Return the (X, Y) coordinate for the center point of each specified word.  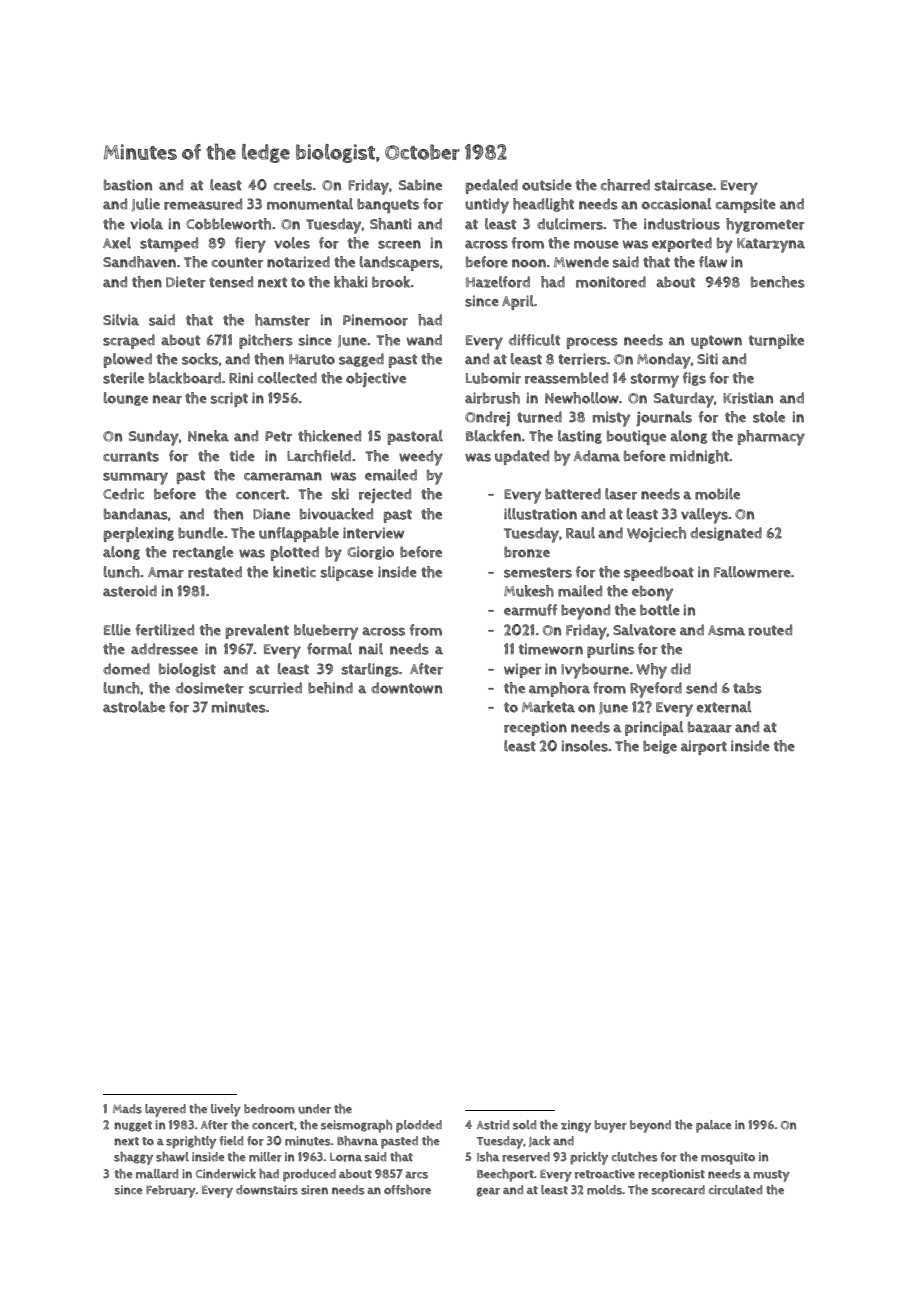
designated (726, 534)
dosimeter (210, 688)
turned (539, 417)
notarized (298, 262)
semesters (538, 572)
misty (611, 419)
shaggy (133, 1158)
